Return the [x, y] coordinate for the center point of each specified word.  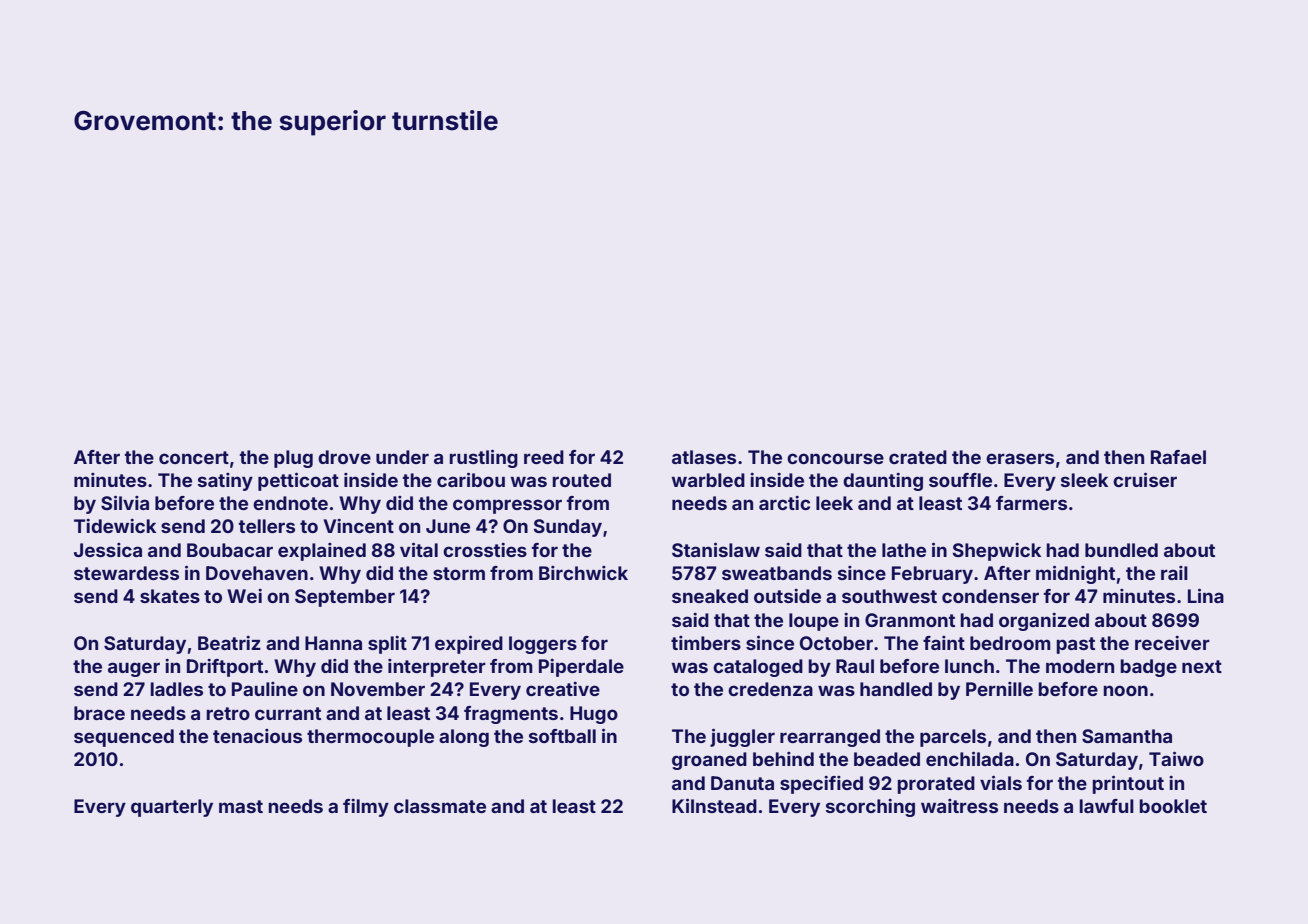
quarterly [172, 808]
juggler [742, 737]
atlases [704, 457]
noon [1125, 690]
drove [344, 457]
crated [918, 457]
